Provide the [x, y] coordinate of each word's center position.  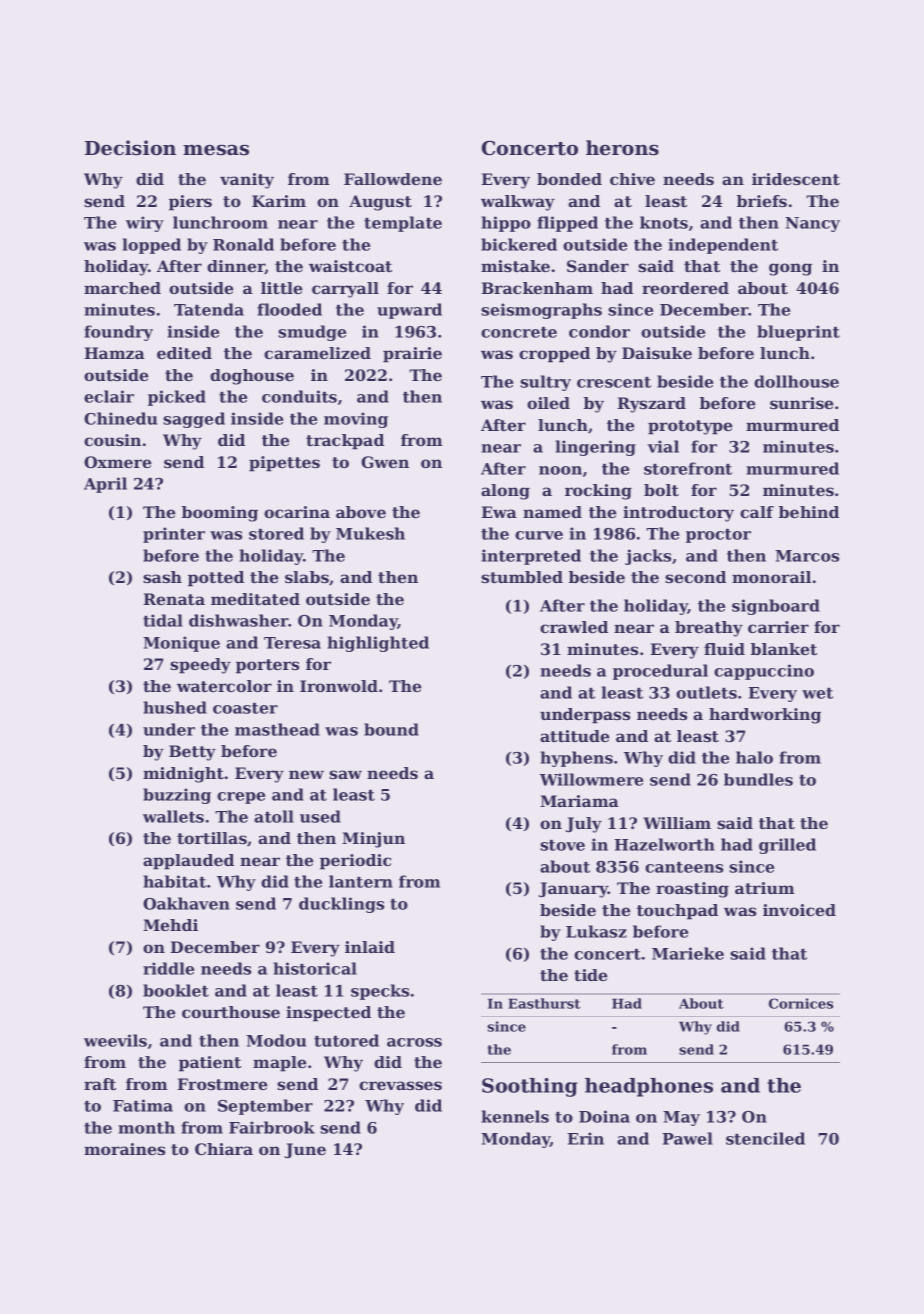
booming [220, 514]
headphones [649, 1087]
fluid [724, 649]
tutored [346, 1040]
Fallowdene [393, 179]
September [265, 1107]
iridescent [796, 179]
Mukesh [370, 533]
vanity [247, 181]
